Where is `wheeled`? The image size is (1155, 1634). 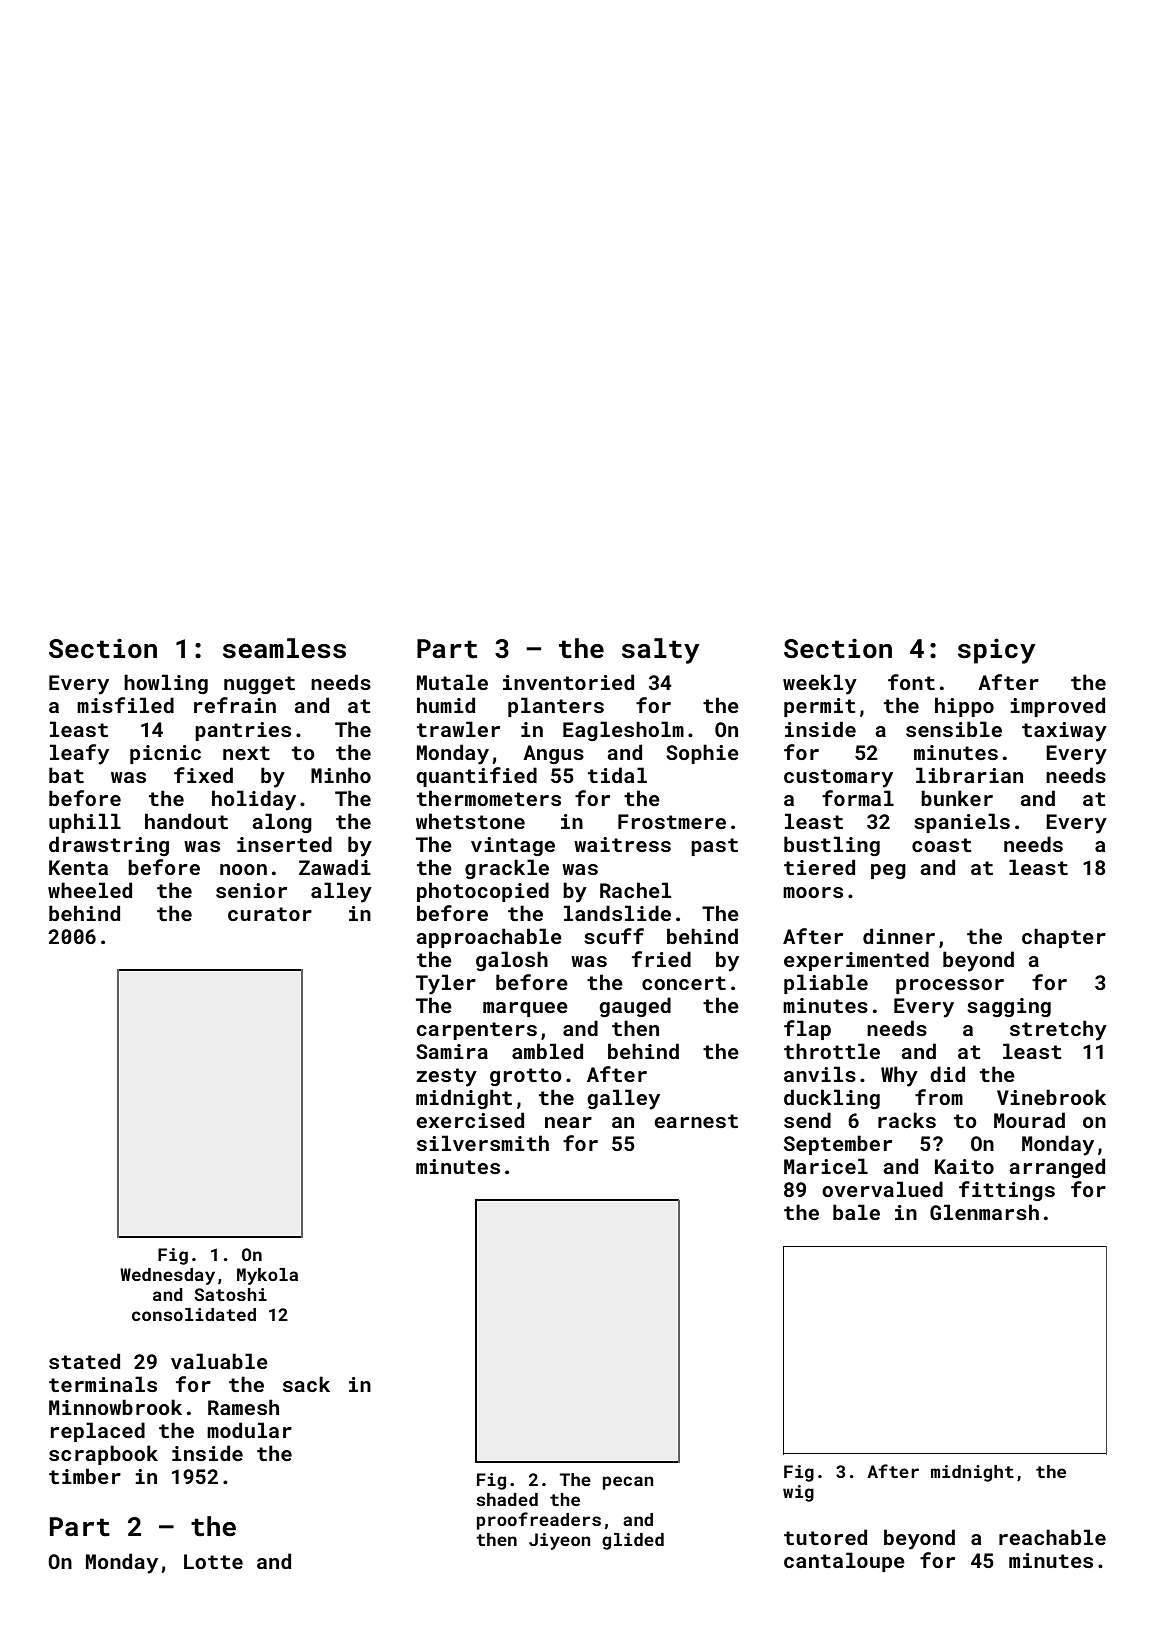 wheeled is located at coordinates (90, 890).
